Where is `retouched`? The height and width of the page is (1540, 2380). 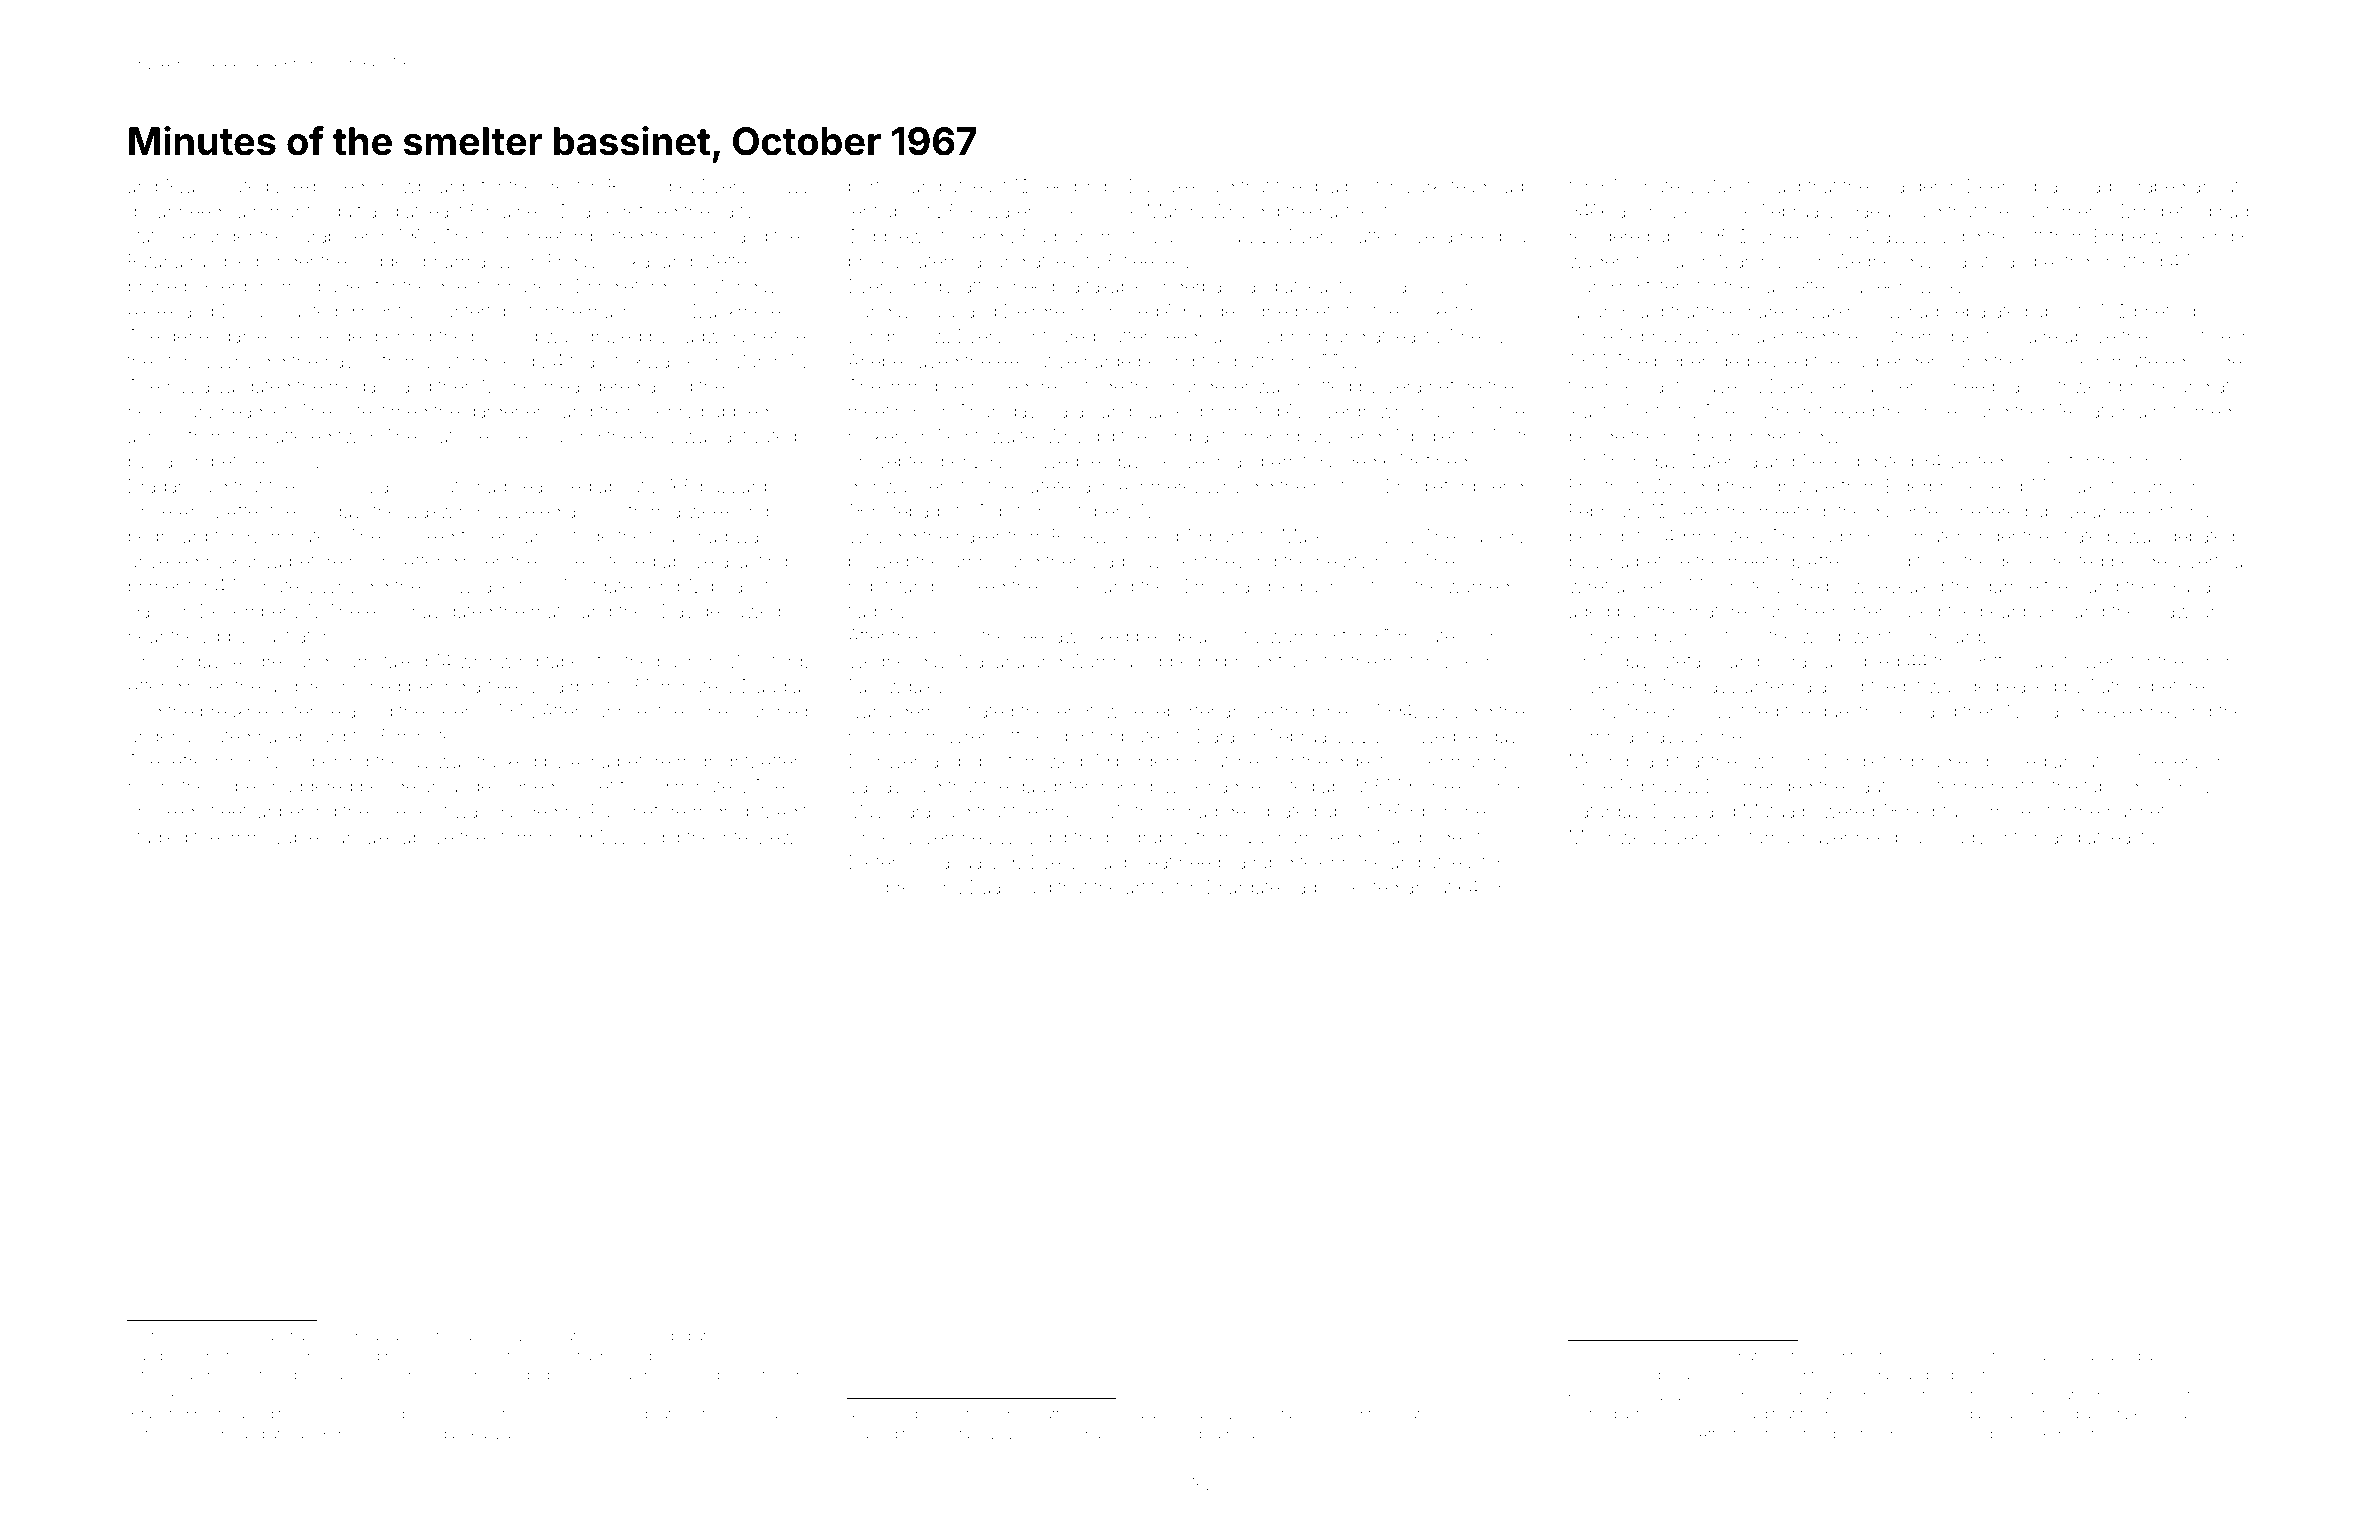
retouched is located at coordinates (1812, 1356).
